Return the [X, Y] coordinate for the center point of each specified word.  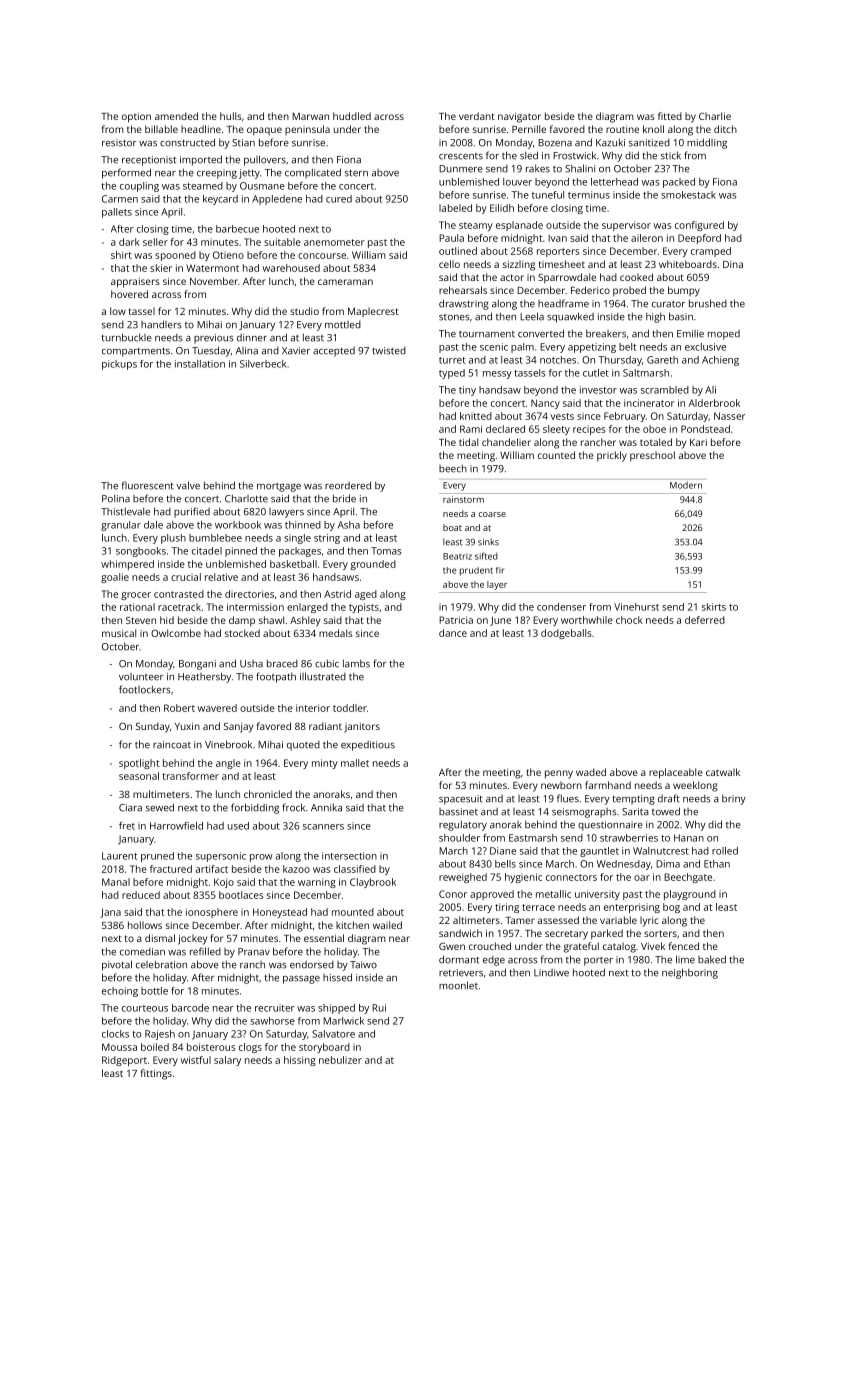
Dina [733, 264]
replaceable [676, 773]
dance [453, 633]
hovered [129, 294]
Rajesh [160, 1035]
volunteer [141, 677]
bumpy [684, 291]
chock [629, 620]
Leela [532, 316]
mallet [355, 763]
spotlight [139, 764]
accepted [334, 352]
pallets [117, 213]
